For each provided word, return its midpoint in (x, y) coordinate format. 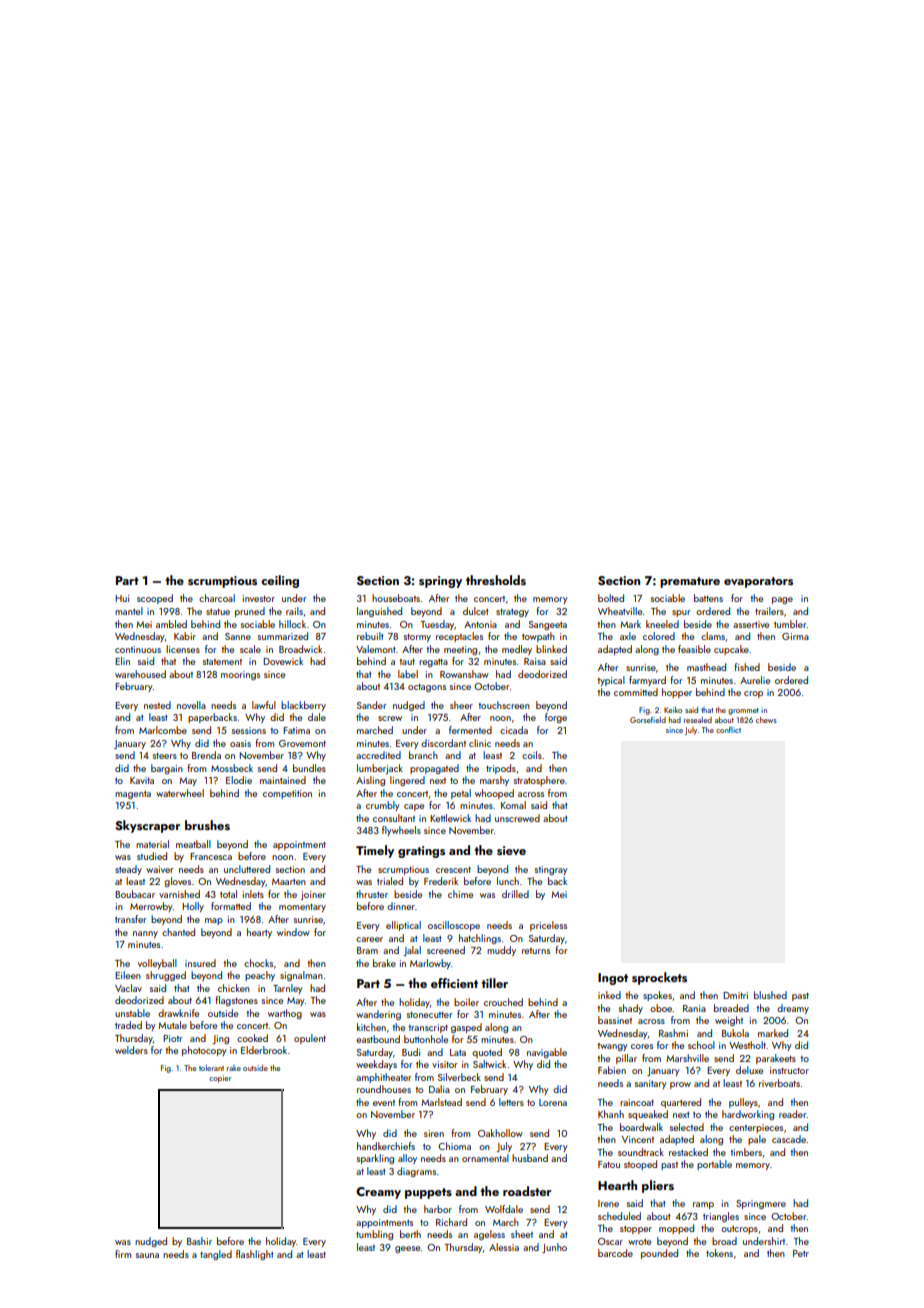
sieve (511, 850)
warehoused (140, 674)
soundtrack (641, 1152)
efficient (454, 983)
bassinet (615, 1020)
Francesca (211, 856)
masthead (706, 667)
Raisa (535, 661)
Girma (795, 636)
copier (220, 1079)
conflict (728, 729)
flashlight (255, 1255)
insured (200, 963)
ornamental (485, 1158)
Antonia (480, 624)
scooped (155, 599)
